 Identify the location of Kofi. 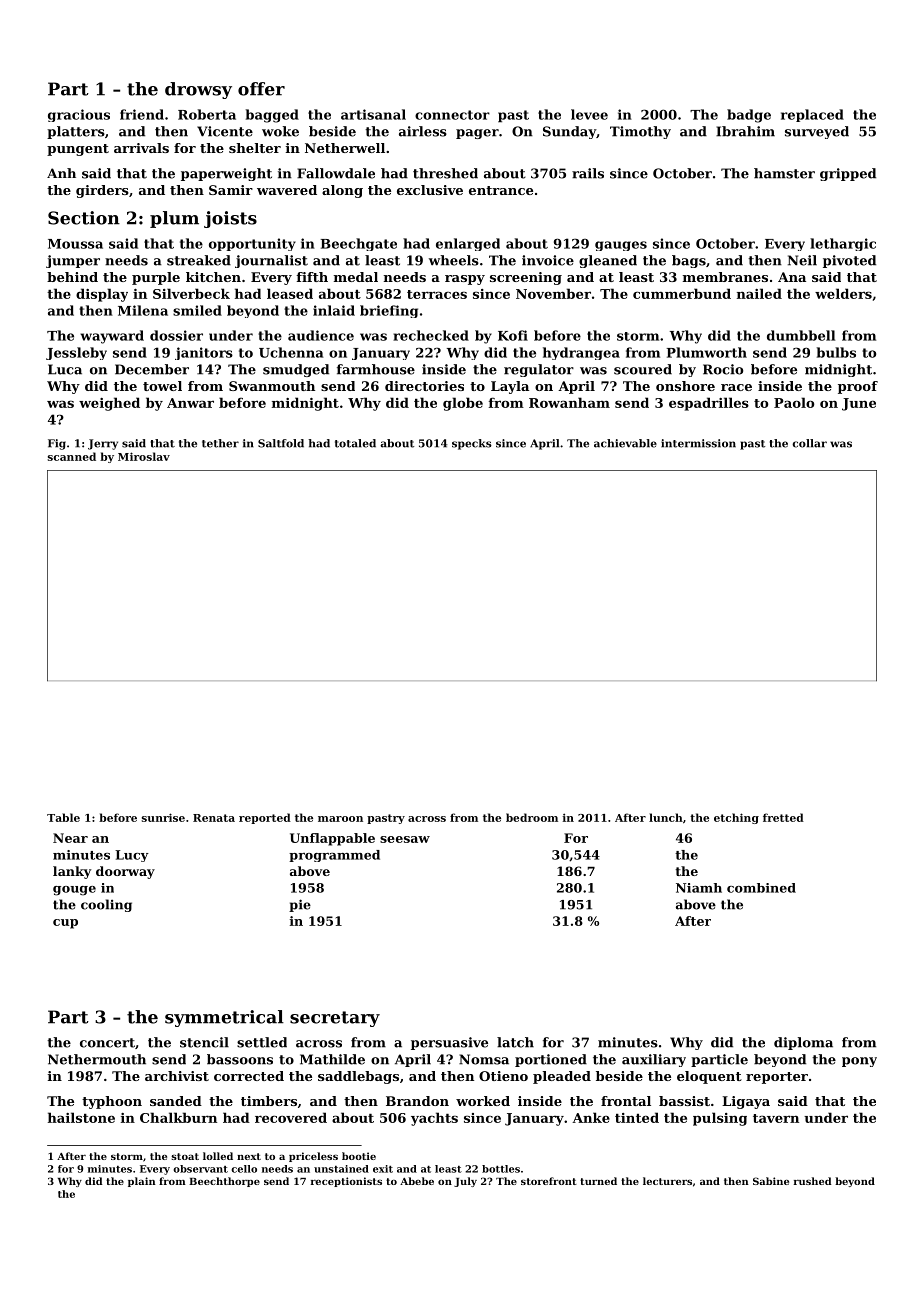
(513, 335).
